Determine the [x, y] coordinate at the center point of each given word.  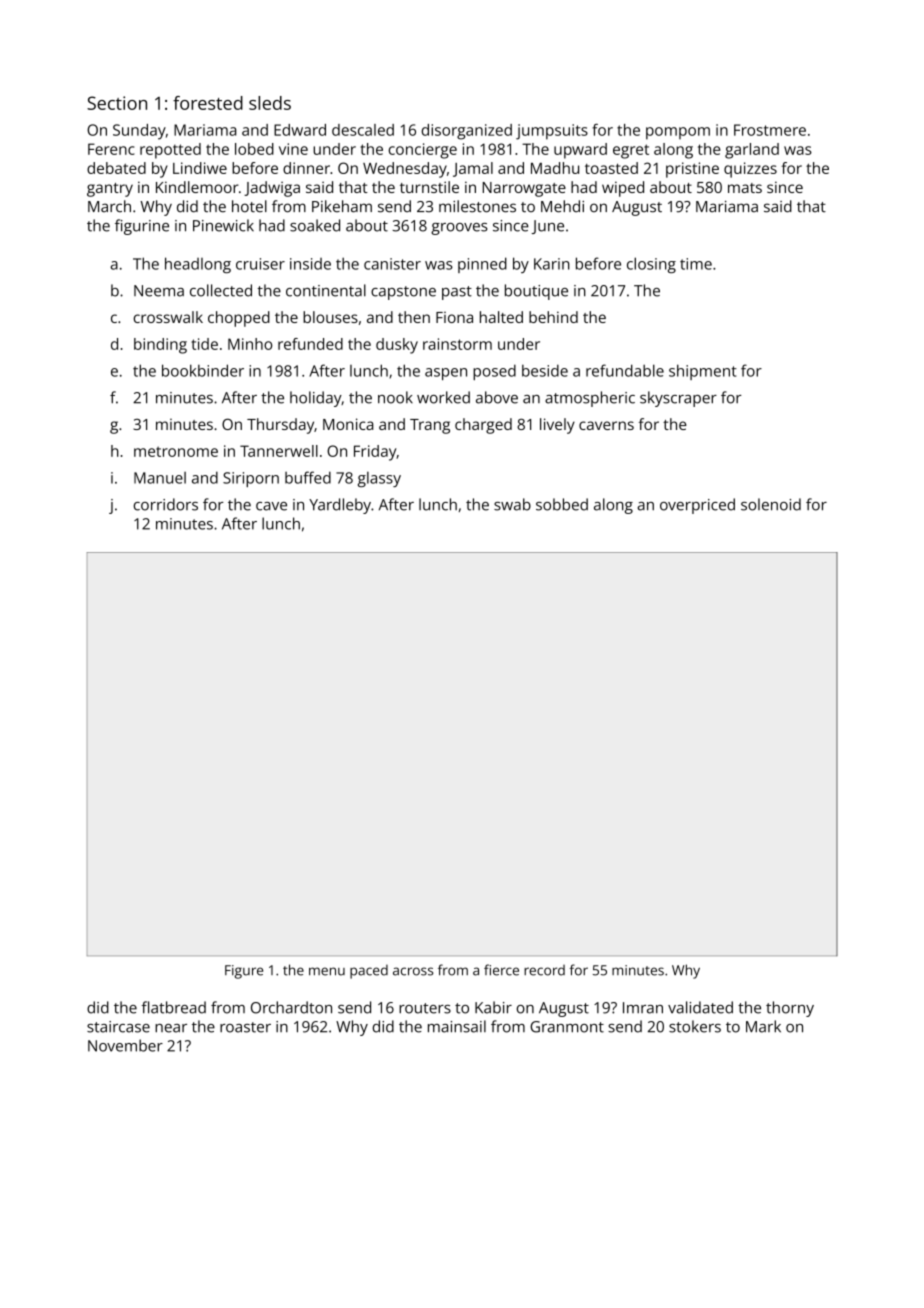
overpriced [697, 506]
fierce [501, 970]
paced [369, 971]
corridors [166, 504]
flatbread [173, 1007]
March [109, 206]
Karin [552, 264]
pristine [692, 170]
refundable [625, 370]
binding [160, 346]
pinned [482, 265]
